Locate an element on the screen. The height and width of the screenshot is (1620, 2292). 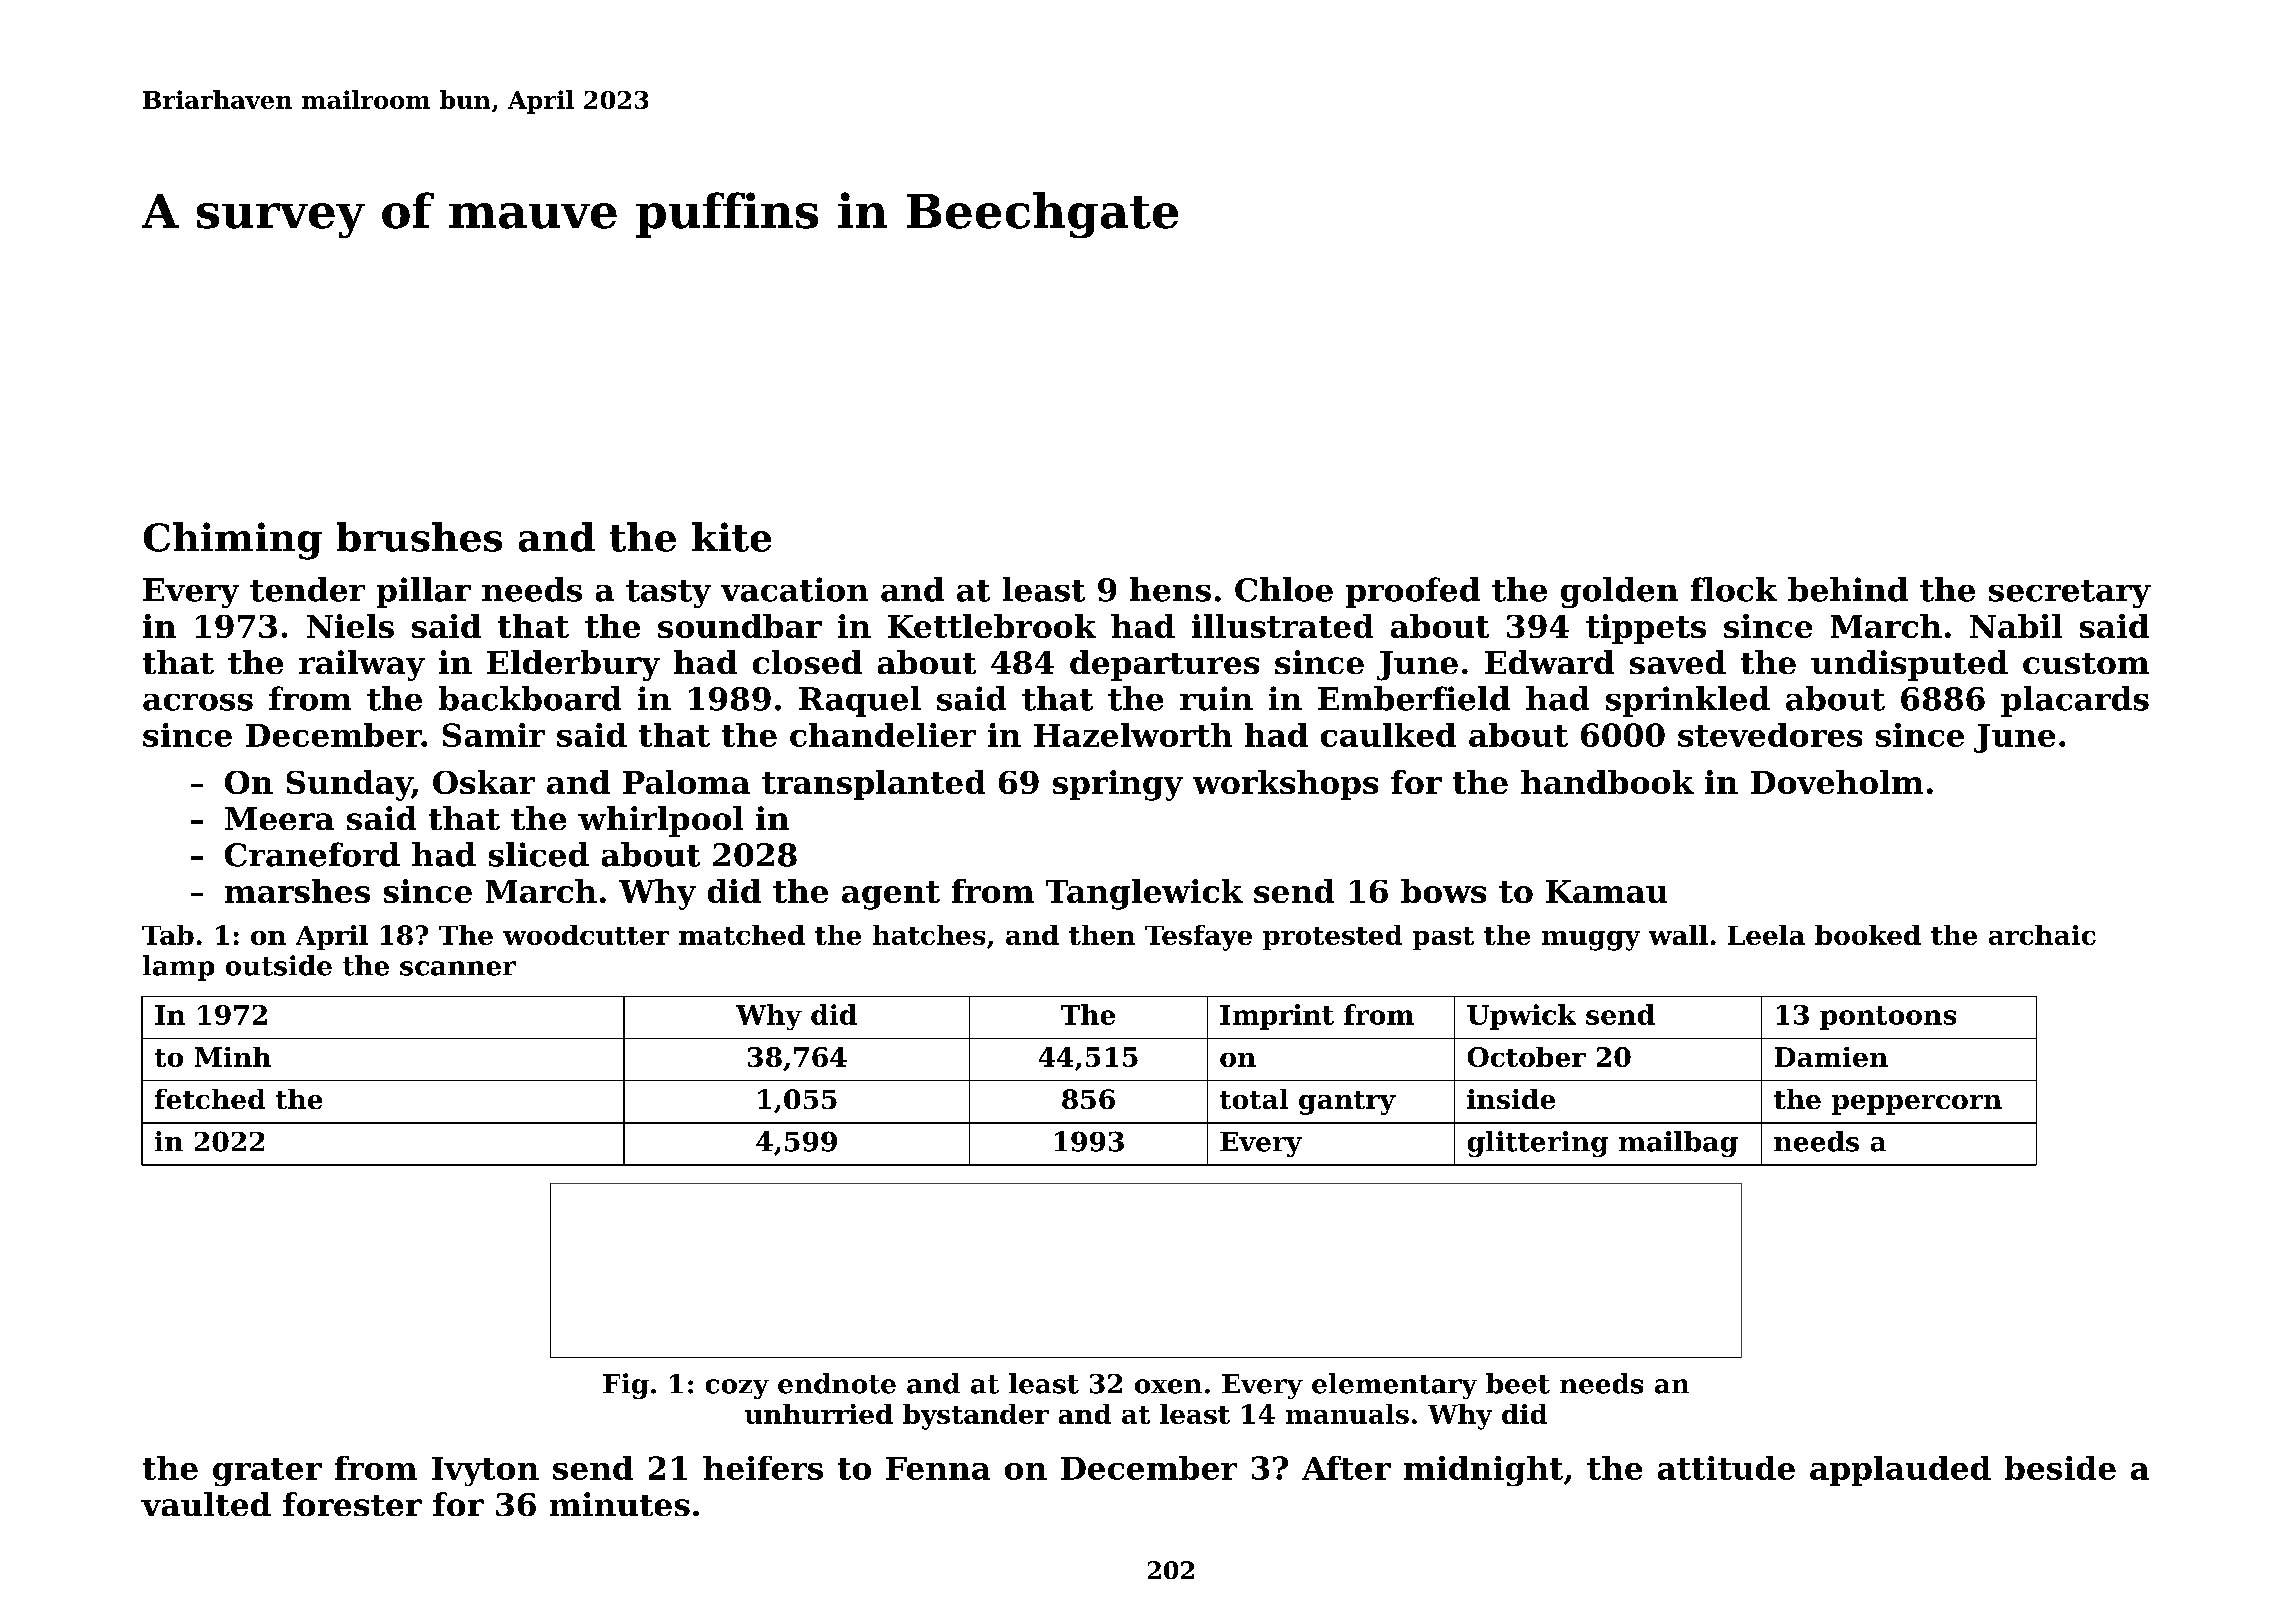
total is located at coordinates (1254, 1099).
